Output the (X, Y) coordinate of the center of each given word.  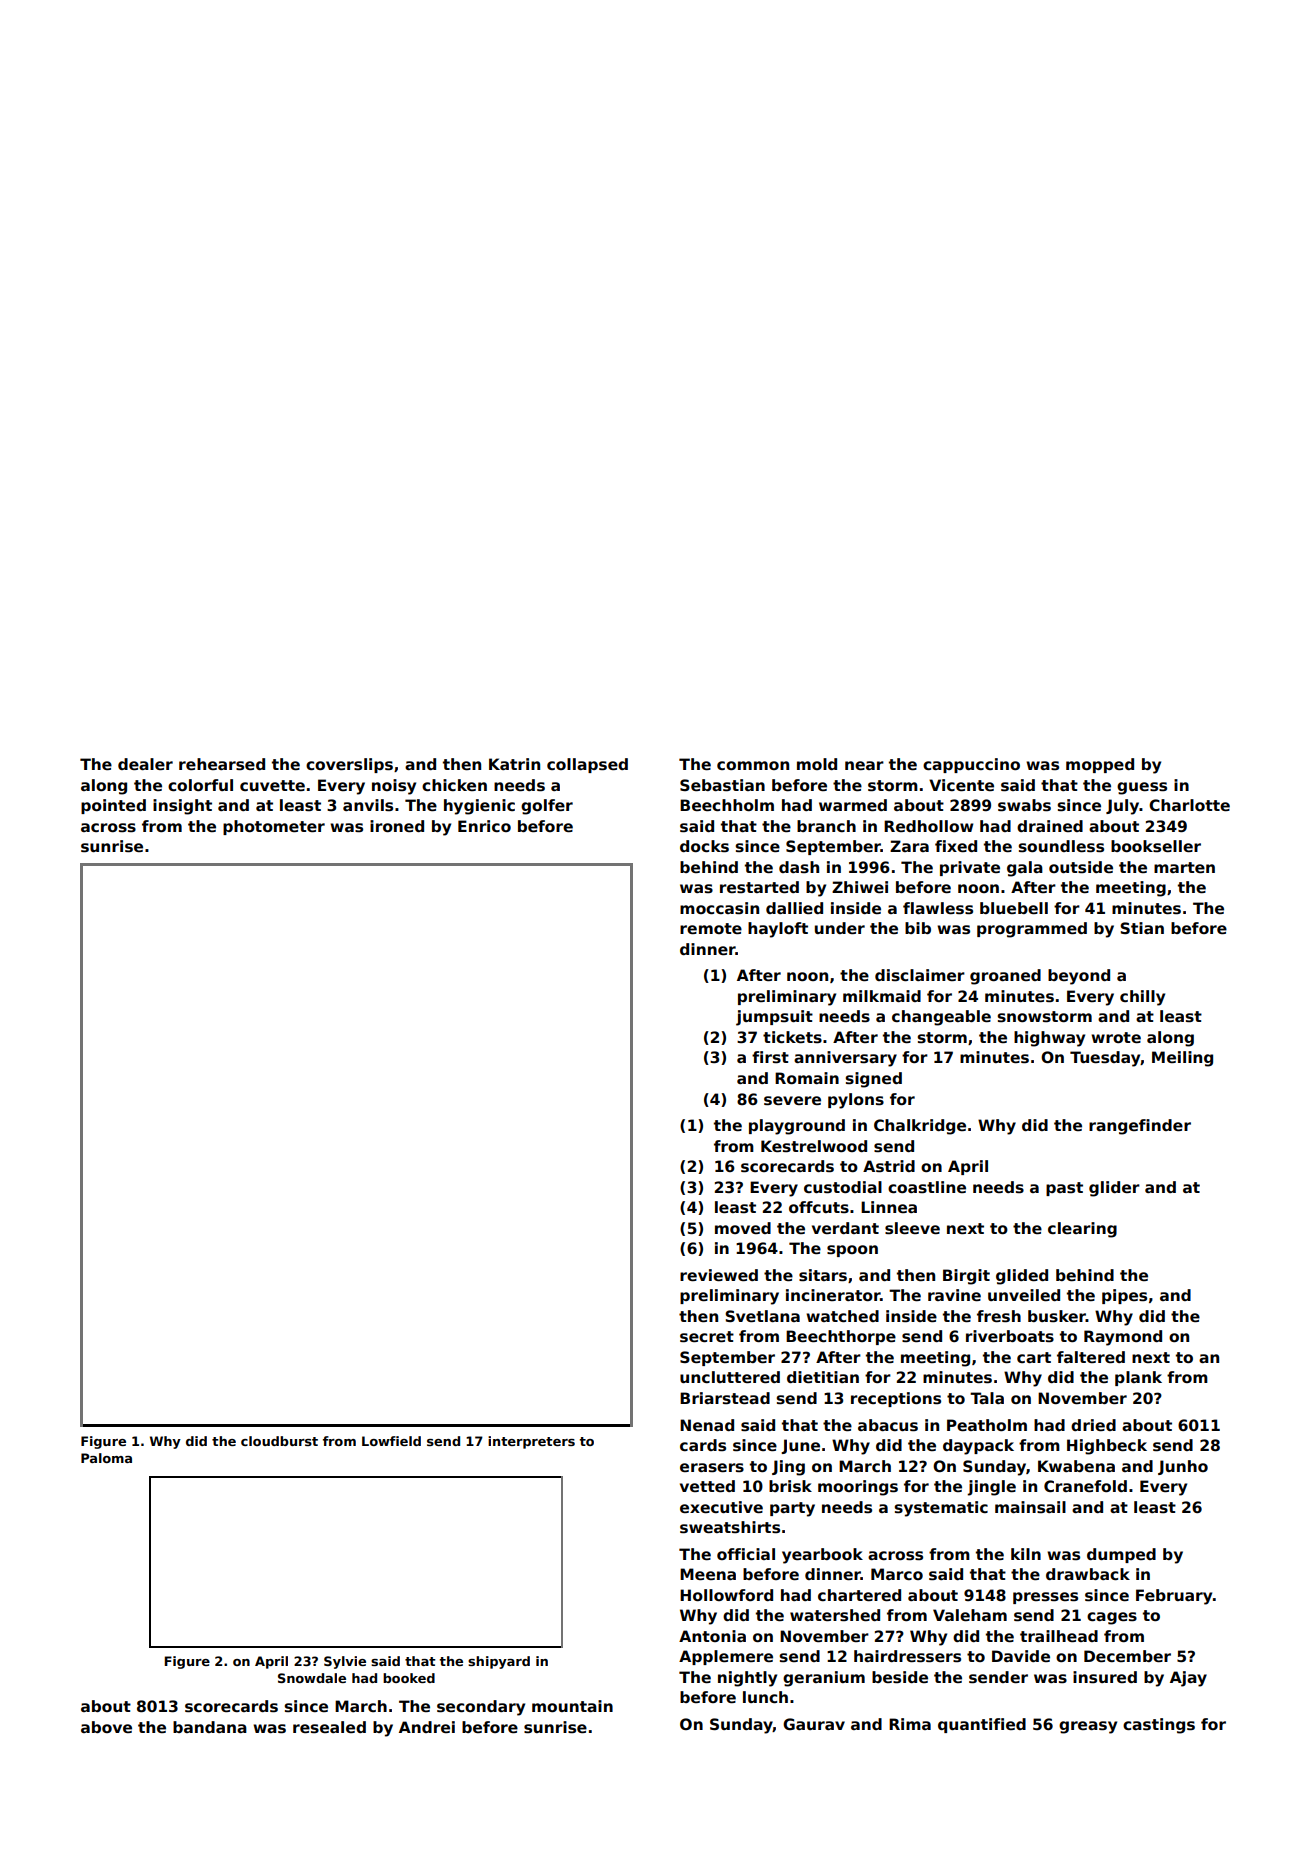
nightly (747, 1679)
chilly (1142, 998)
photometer (274, 827)
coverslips (349, 765)
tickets (792, 1037)
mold (817, 764)
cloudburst (279, 1441)
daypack (978, 1447)
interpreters (531, 1442)
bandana (210, 1727)
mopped (1100, 765)
